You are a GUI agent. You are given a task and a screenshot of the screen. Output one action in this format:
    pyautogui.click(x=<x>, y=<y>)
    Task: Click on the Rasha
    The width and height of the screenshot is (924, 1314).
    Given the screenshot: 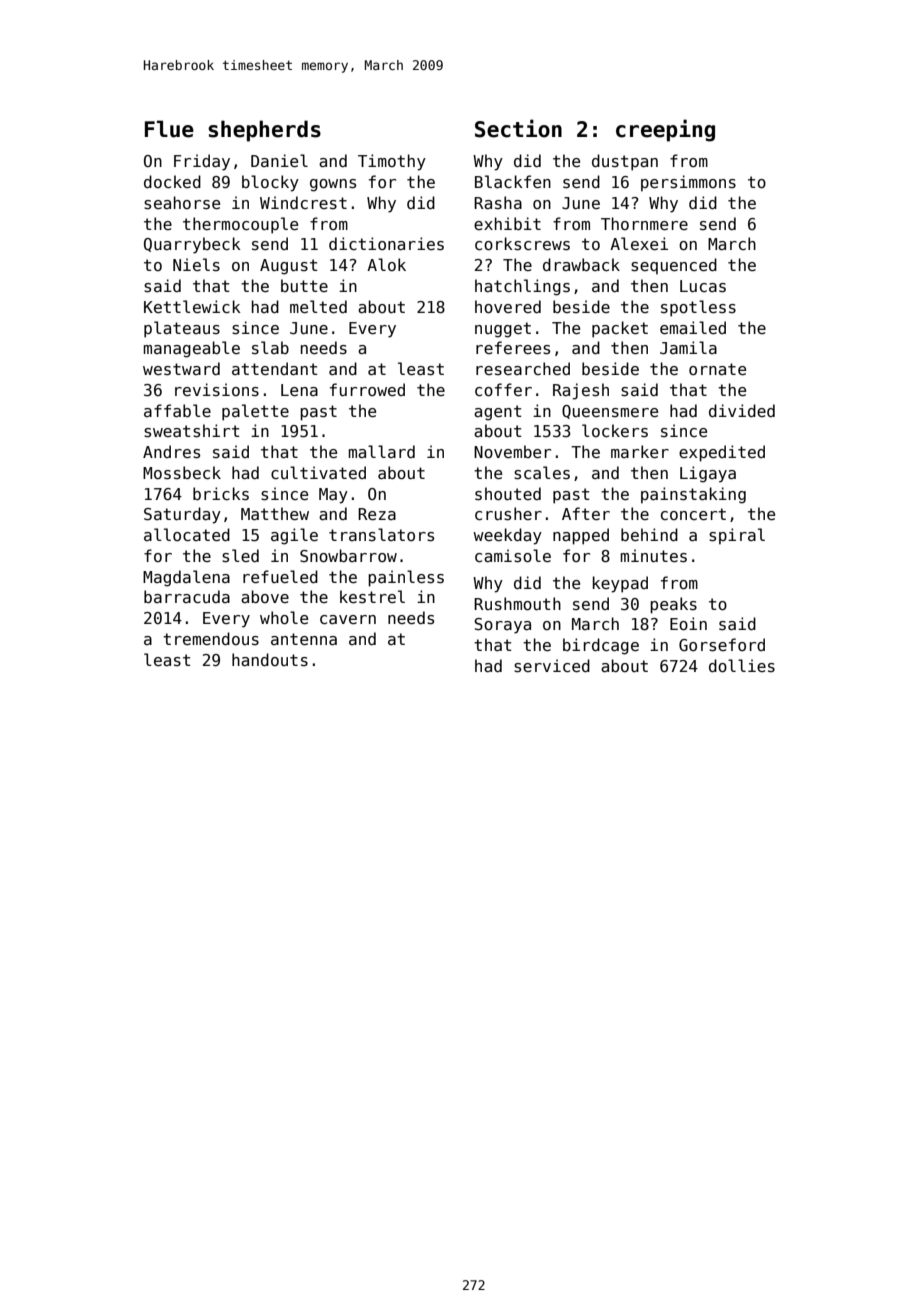 What is the action you would take?
    pyautogui.click(x=498, y=202)
